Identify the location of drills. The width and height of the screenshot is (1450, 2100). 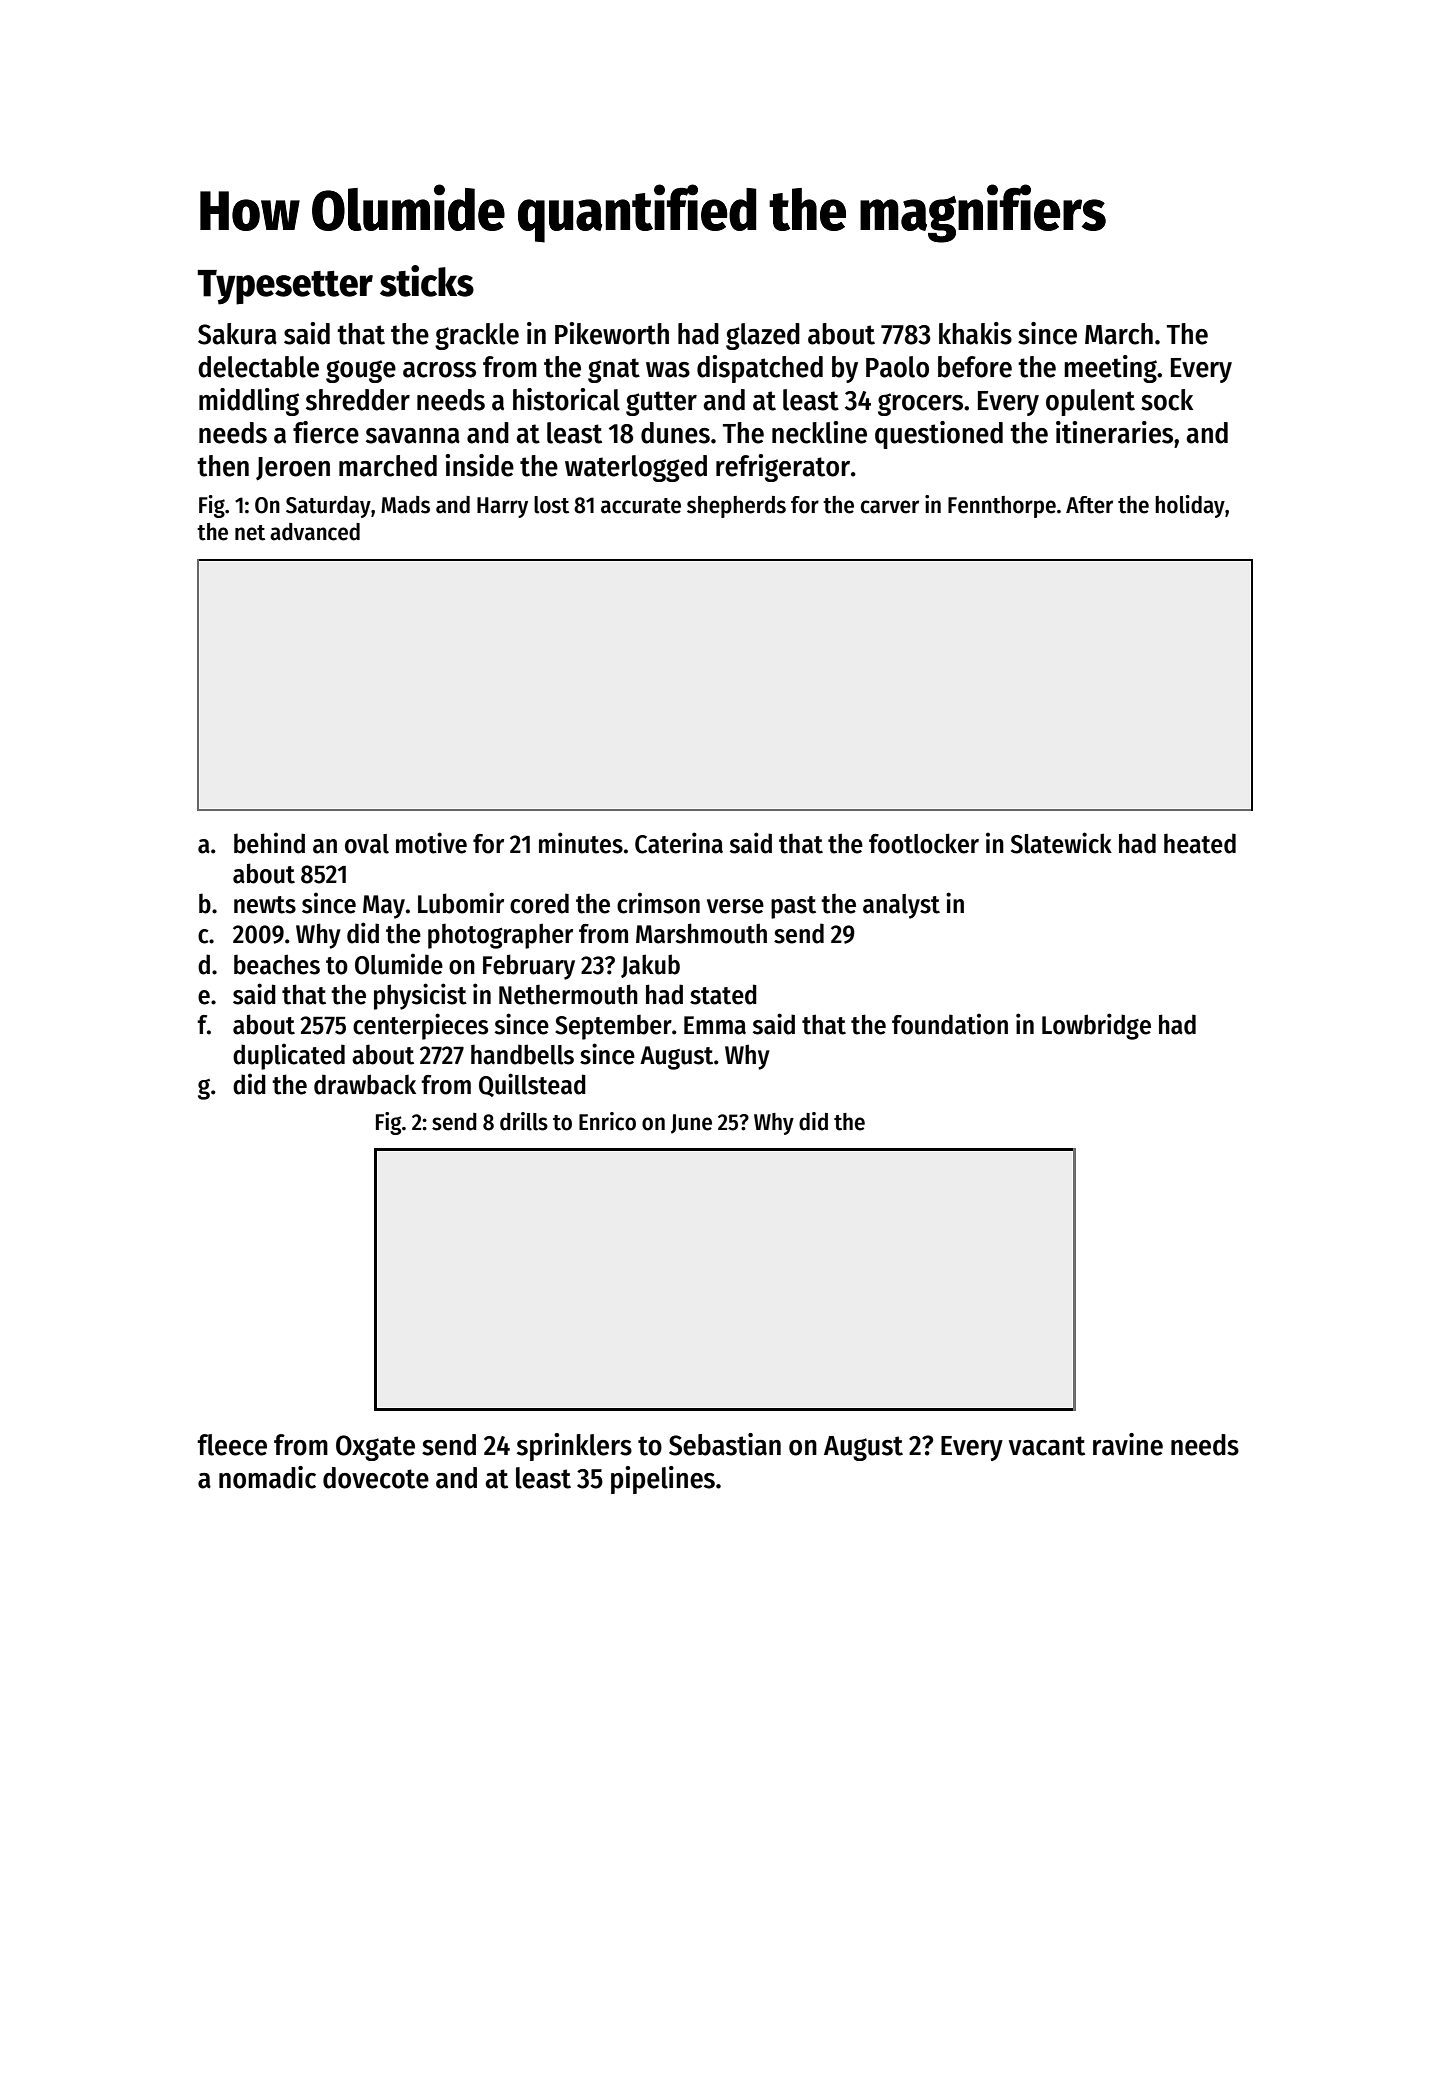
(524, 1121).
